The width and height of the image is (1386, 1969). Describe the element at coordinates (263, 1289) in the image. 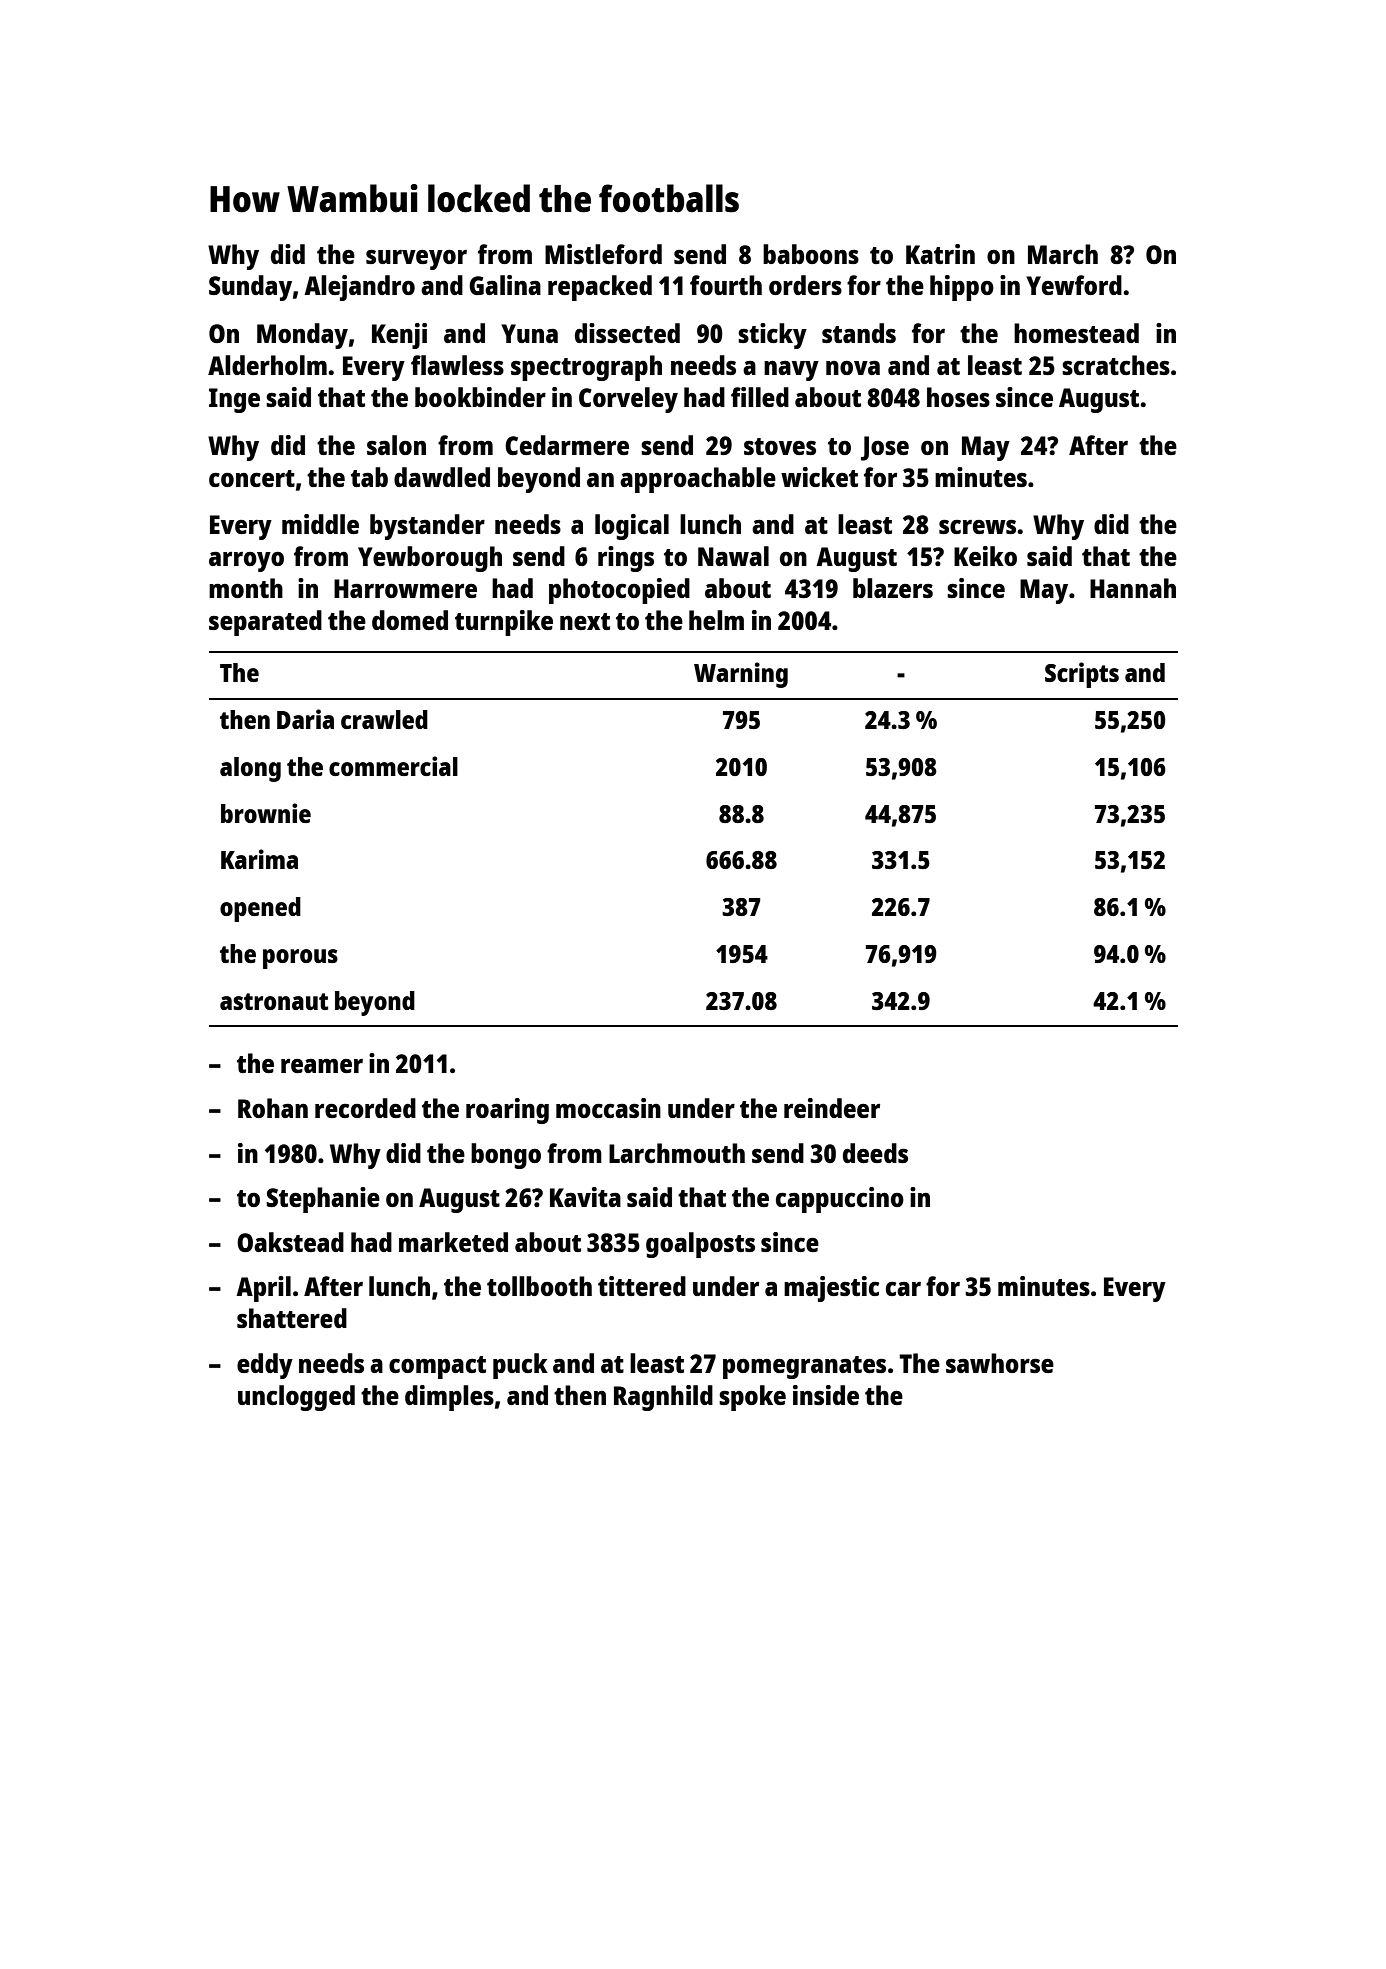

I see `April` at that location.
